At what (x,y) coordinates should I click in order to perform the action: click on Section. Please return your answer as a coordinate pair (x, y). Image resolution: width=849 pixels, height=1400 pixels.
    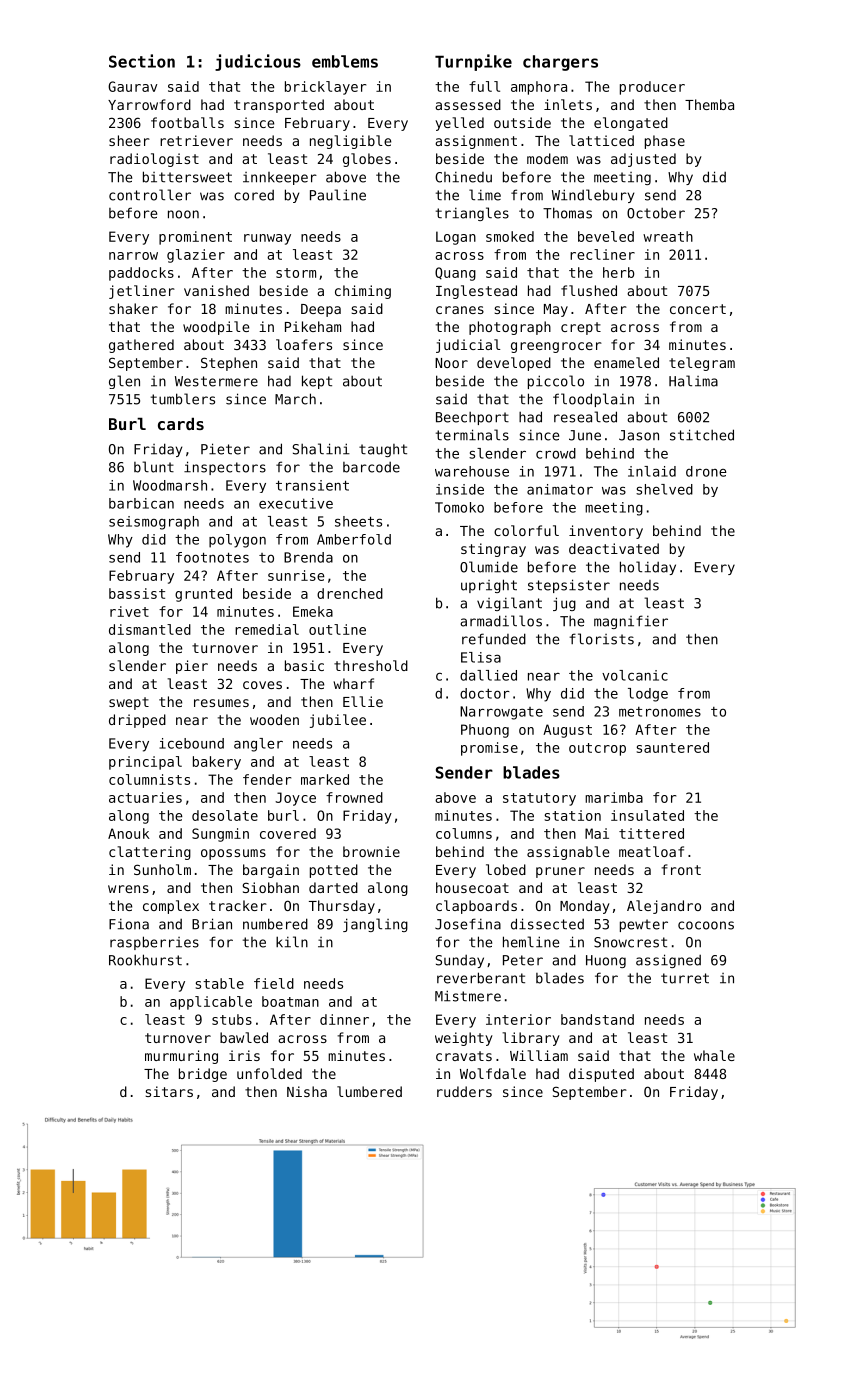
    Looking at the image, I should click on (142, 61).
